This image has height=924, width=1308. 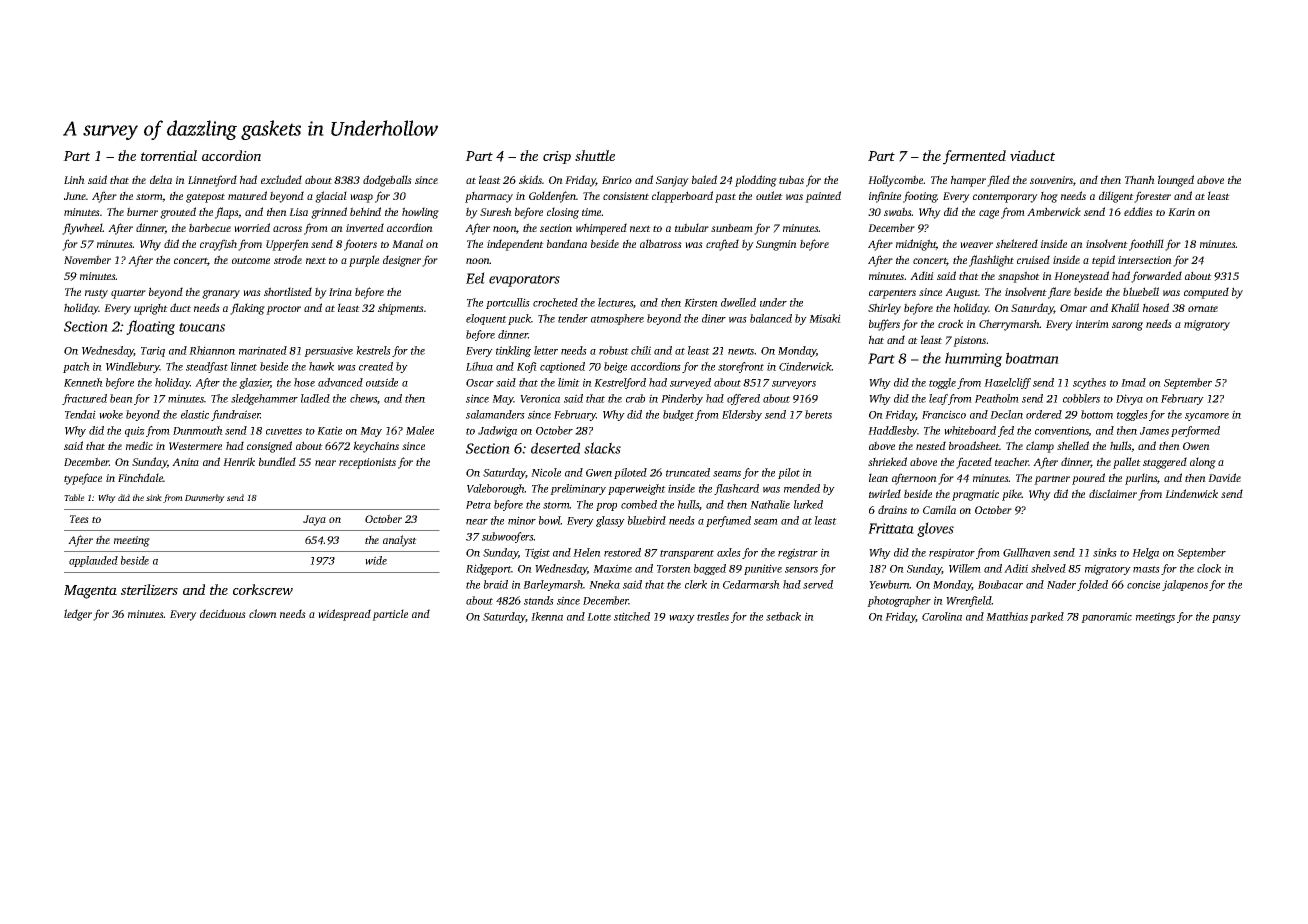 What do you see at coordinates (74, 497) in the image?
I see `Table` at bounding box center [74, 497].
